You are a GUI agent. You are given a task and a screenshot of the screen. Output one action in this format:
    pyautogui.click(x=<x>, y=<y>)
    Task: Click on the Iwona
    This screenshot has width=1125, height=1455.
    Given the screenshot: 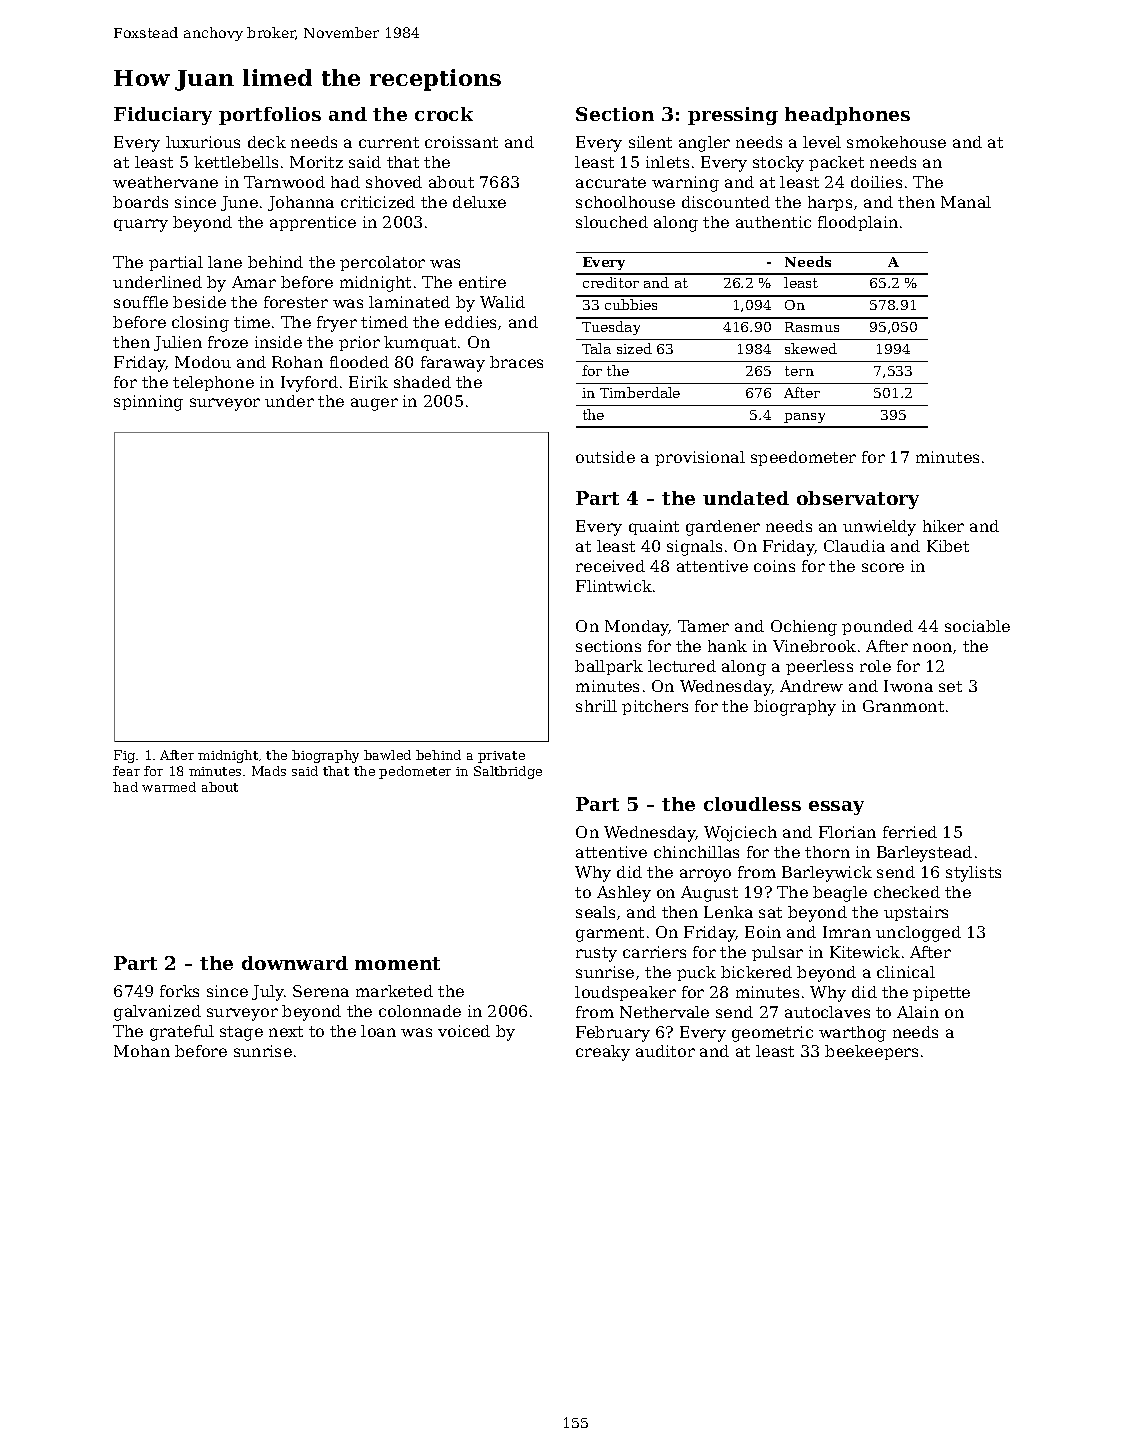 What is the action you would take?
    pyautogui.click(x=908, y=686)
